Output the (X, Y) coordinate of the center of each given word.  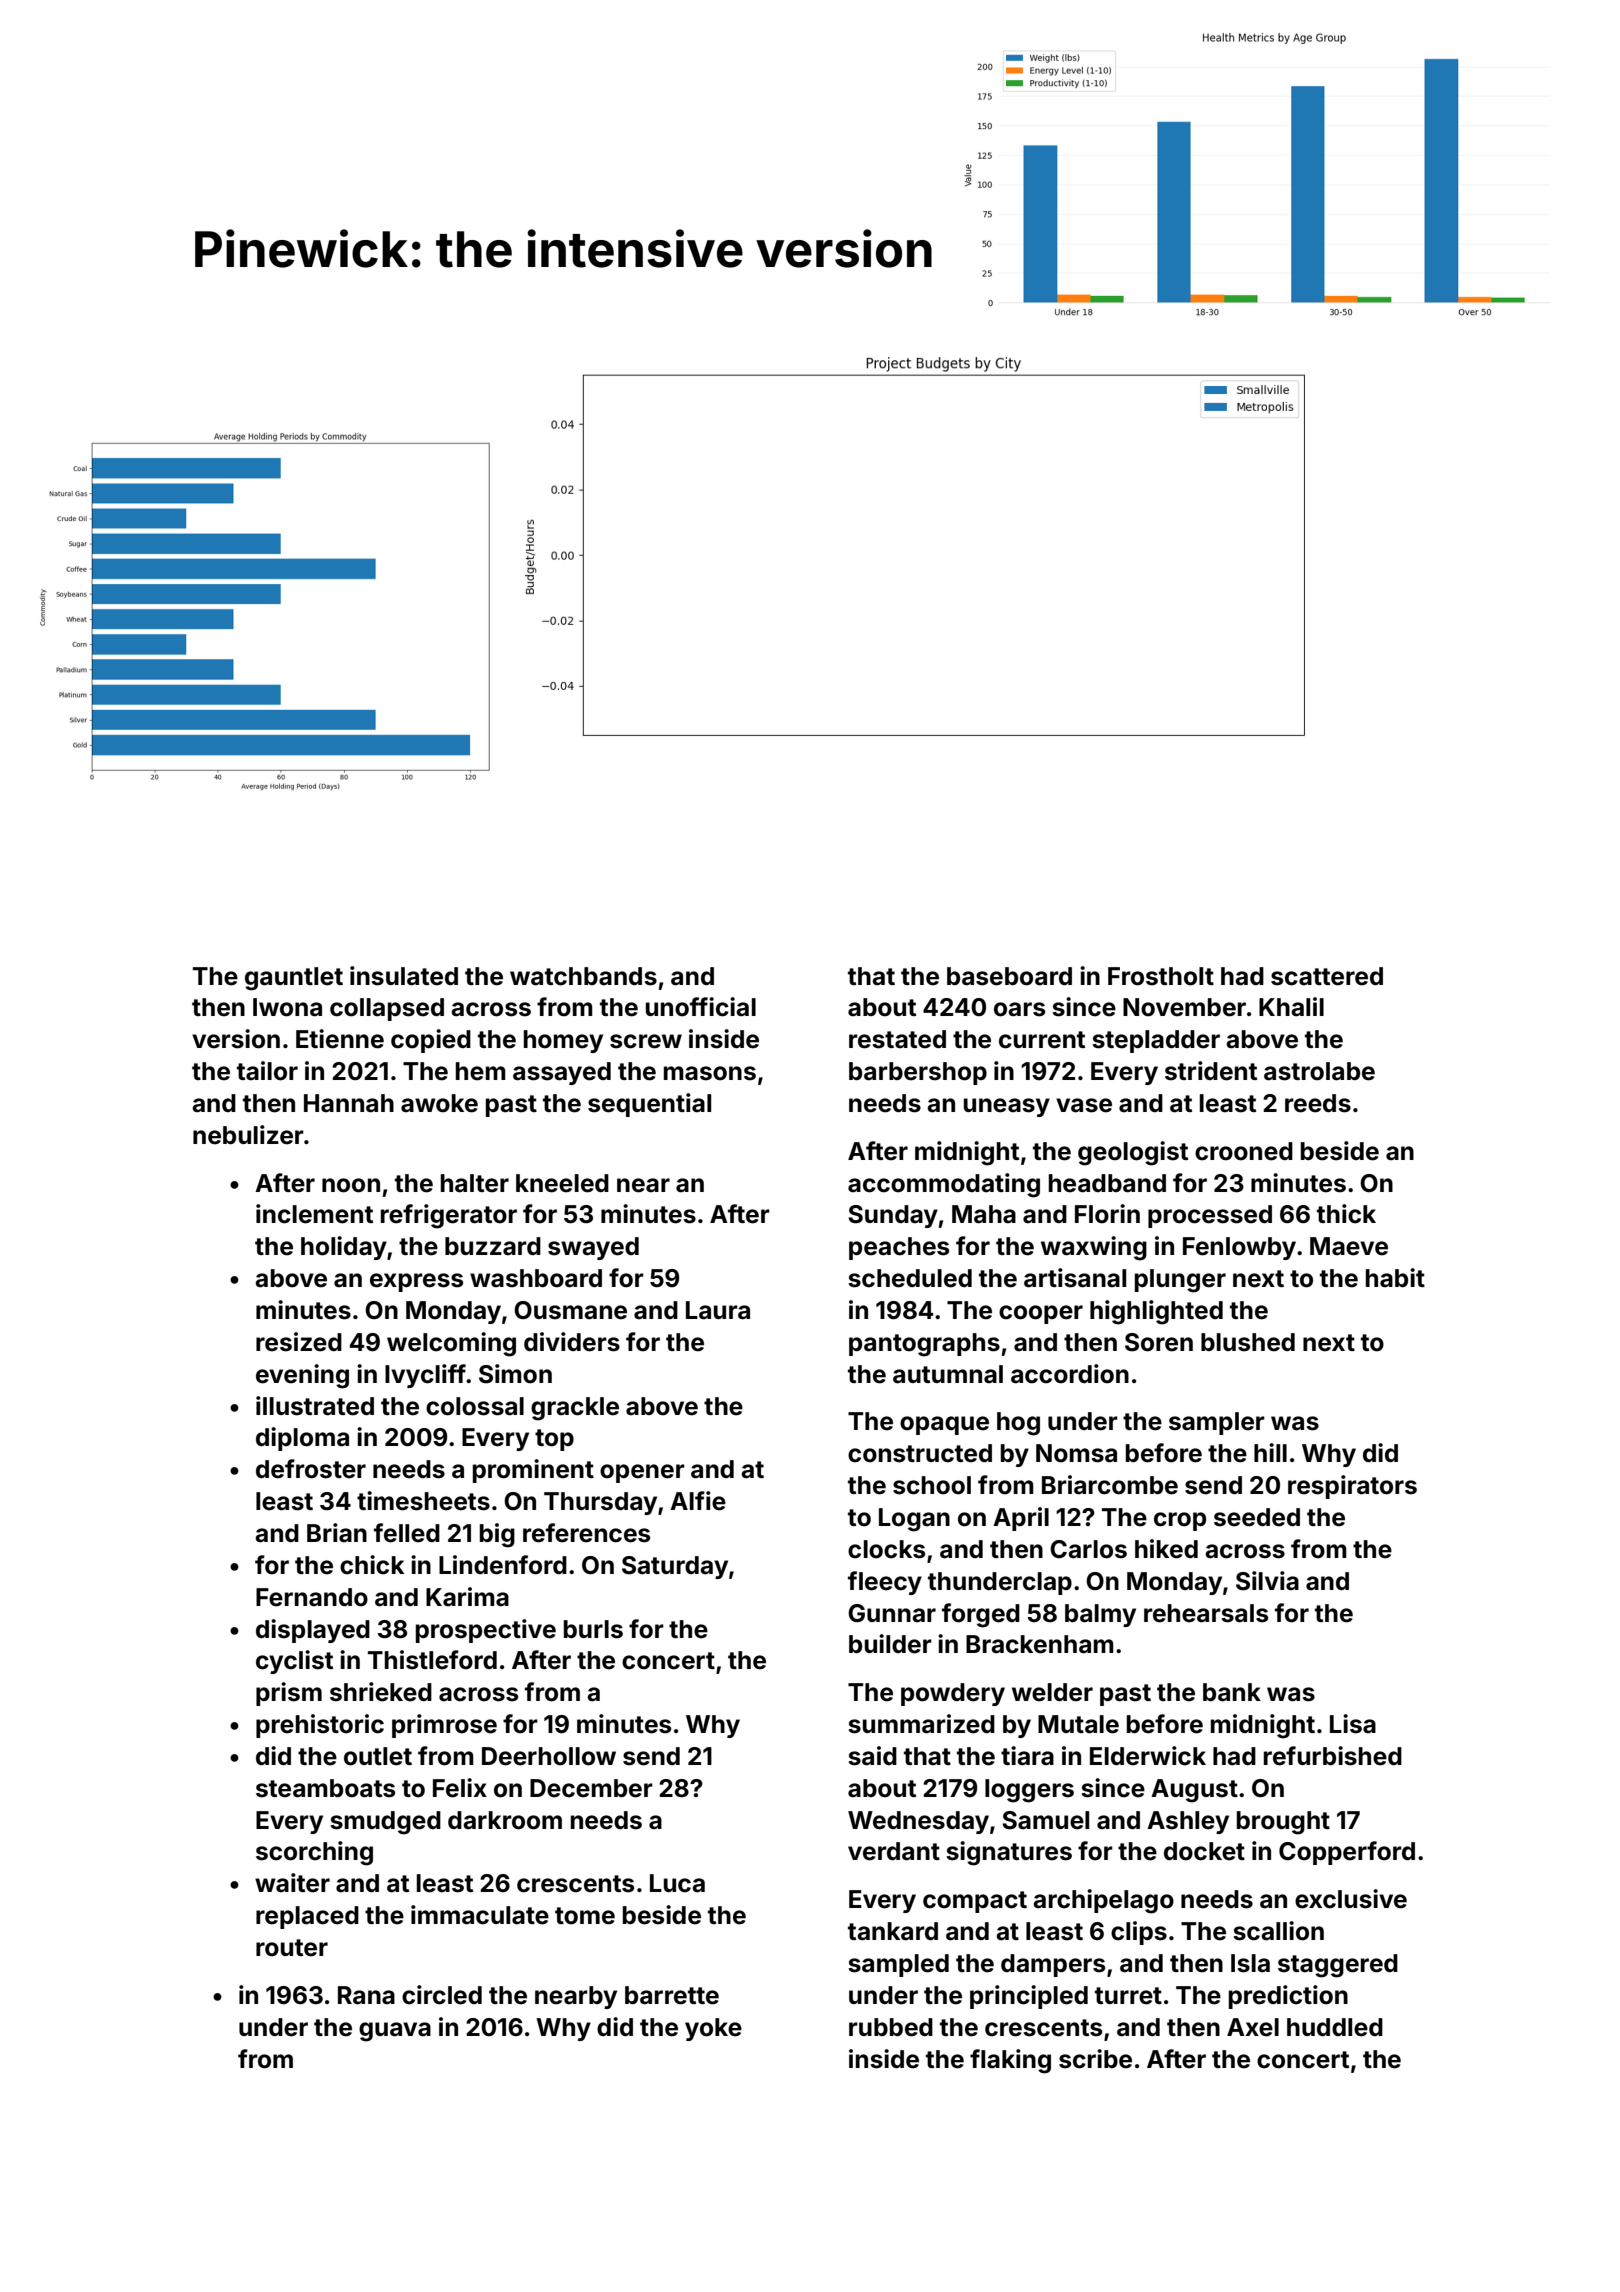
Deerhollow (549, 1756)
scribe (1095, 2059)
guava (395, 2032)
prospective (486, 1631)
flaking (1010, 2061)
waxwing (1094, 1248)
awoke (439, 1103)
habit (1395, 1277)
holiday (344, 1248)
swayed (593, 1248)
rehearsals (1206, 1613)
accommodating (944, 1185)
